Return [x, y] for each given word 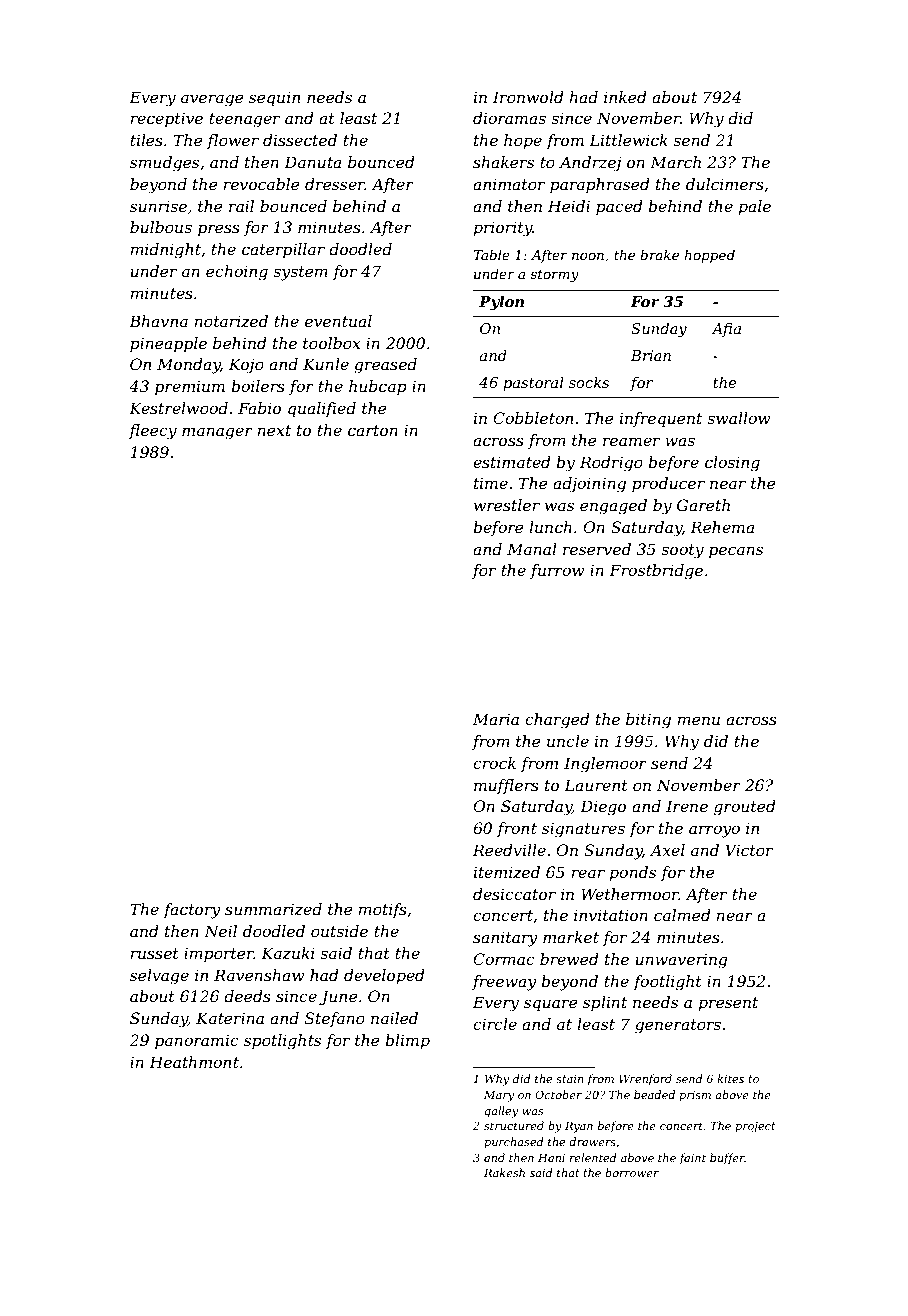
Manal [532, 549]
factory [192, 911]
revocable [262, 184]
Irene [687, 806]
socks [589, 382]
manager [217, 433]
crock [494, 763]
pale [754, 208]
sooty [682, 551]
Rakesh [504, 1172]
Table [491, 254]
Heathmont [194, 1062]
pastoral [533, 384]
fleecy [153, 432]
